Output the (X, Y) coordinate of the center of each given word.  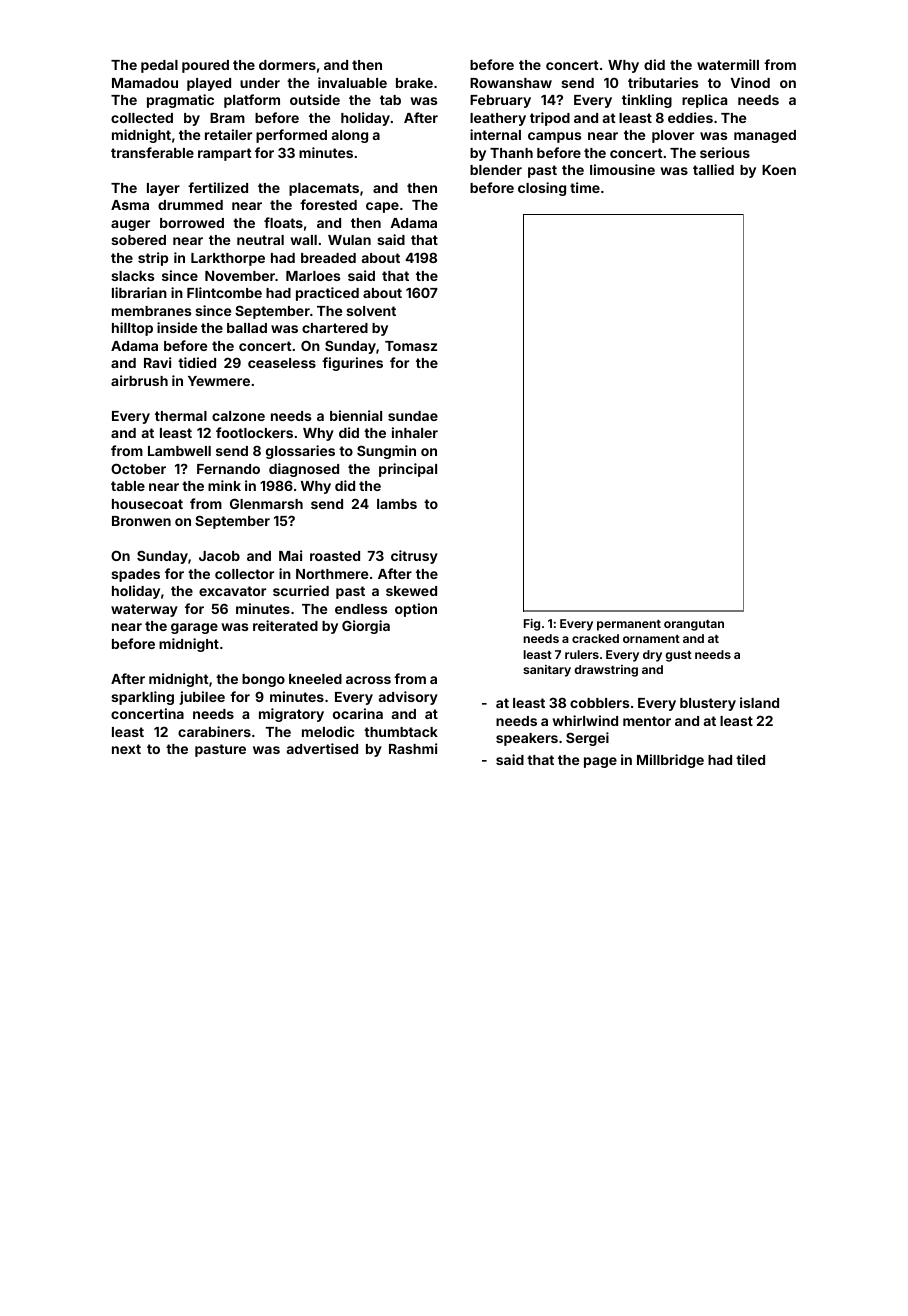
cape (382, 207)
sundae (413, 416)
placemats (324, 189)
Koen (779, 170)
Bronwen (141, 521)
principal (408, 470)
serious (725, 152)
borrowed (192, 223)
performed (291, 136)
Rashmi (413, 748)
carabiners (214, 731)
